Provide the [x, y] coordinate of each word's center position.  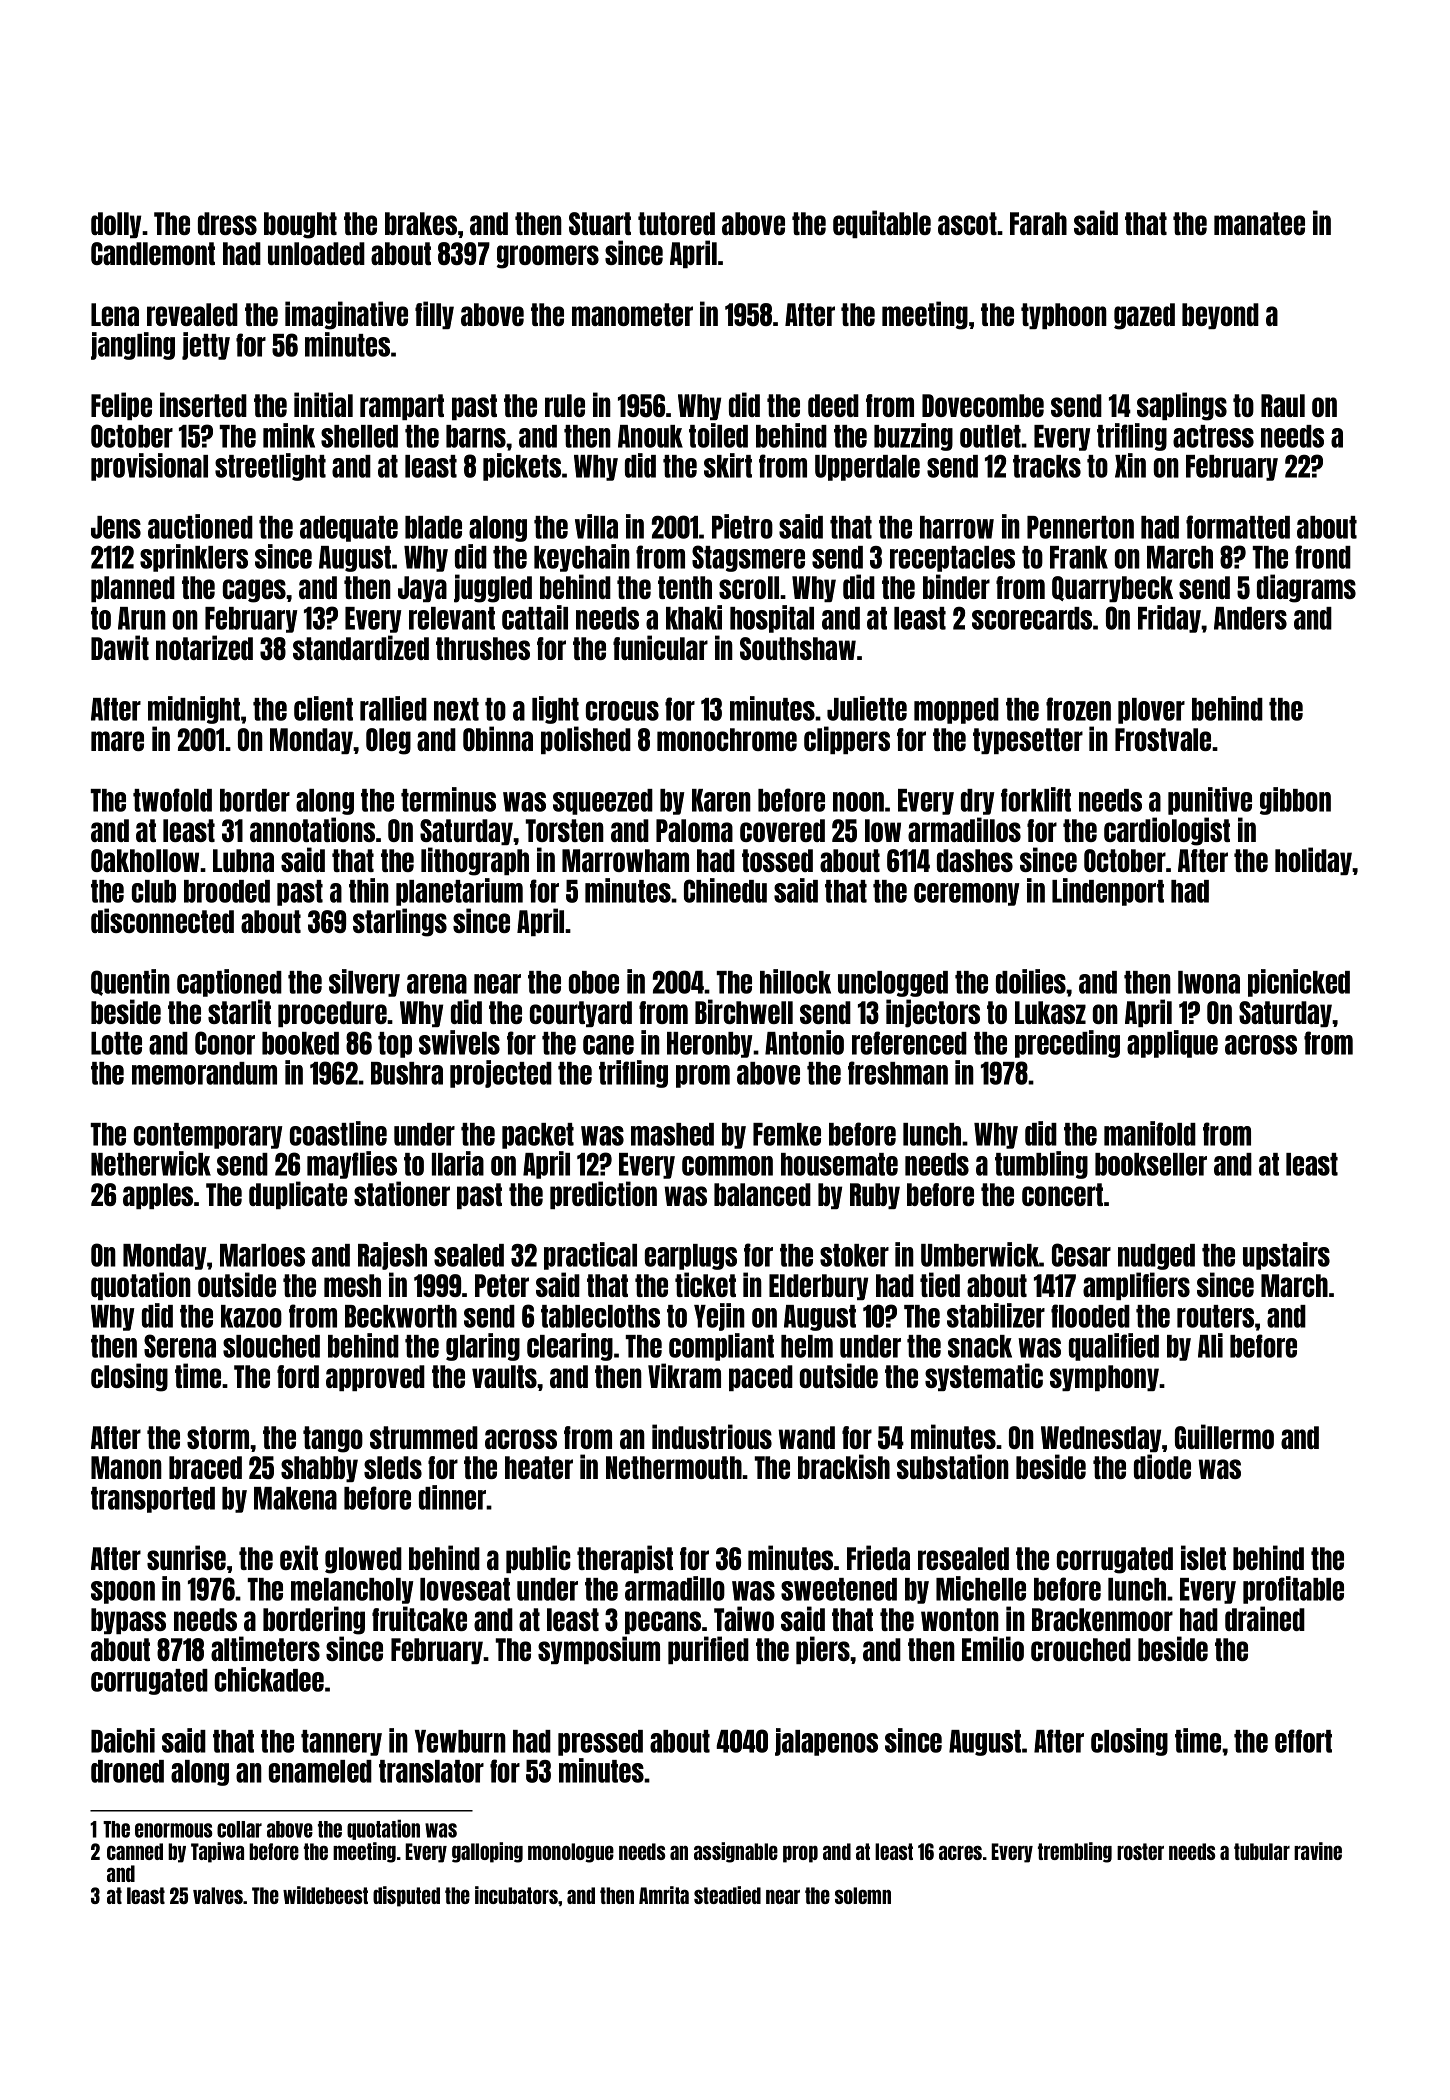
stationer [402, 1193]
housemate [839, 1164]
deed [833, 405]
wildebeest [325, 1895]
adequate [349, 529]
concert [1062, 1194]
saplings [1182, 406]
